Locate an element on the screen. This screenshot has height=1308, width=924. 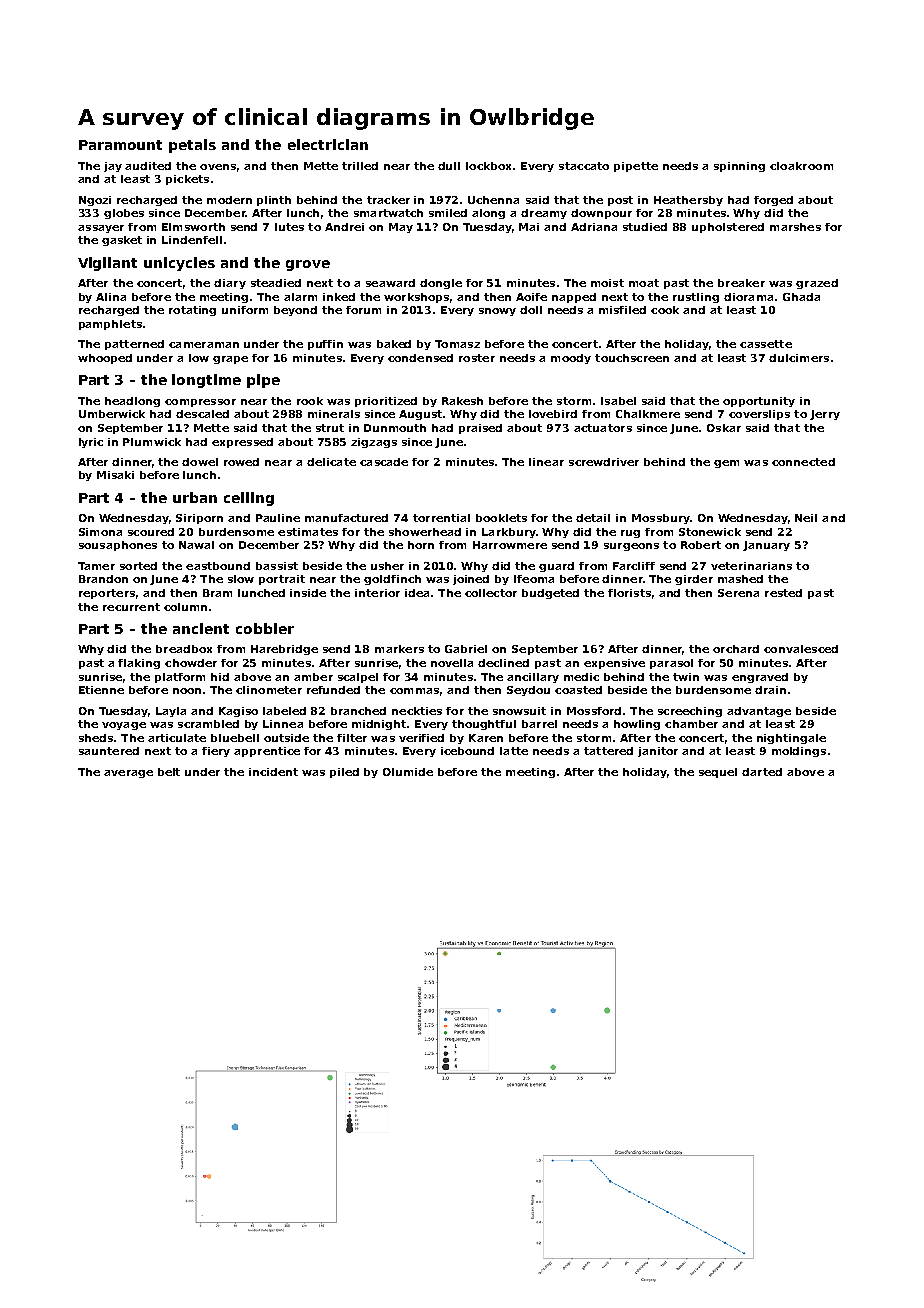
Etienne is located at coordinates (101, 690).
